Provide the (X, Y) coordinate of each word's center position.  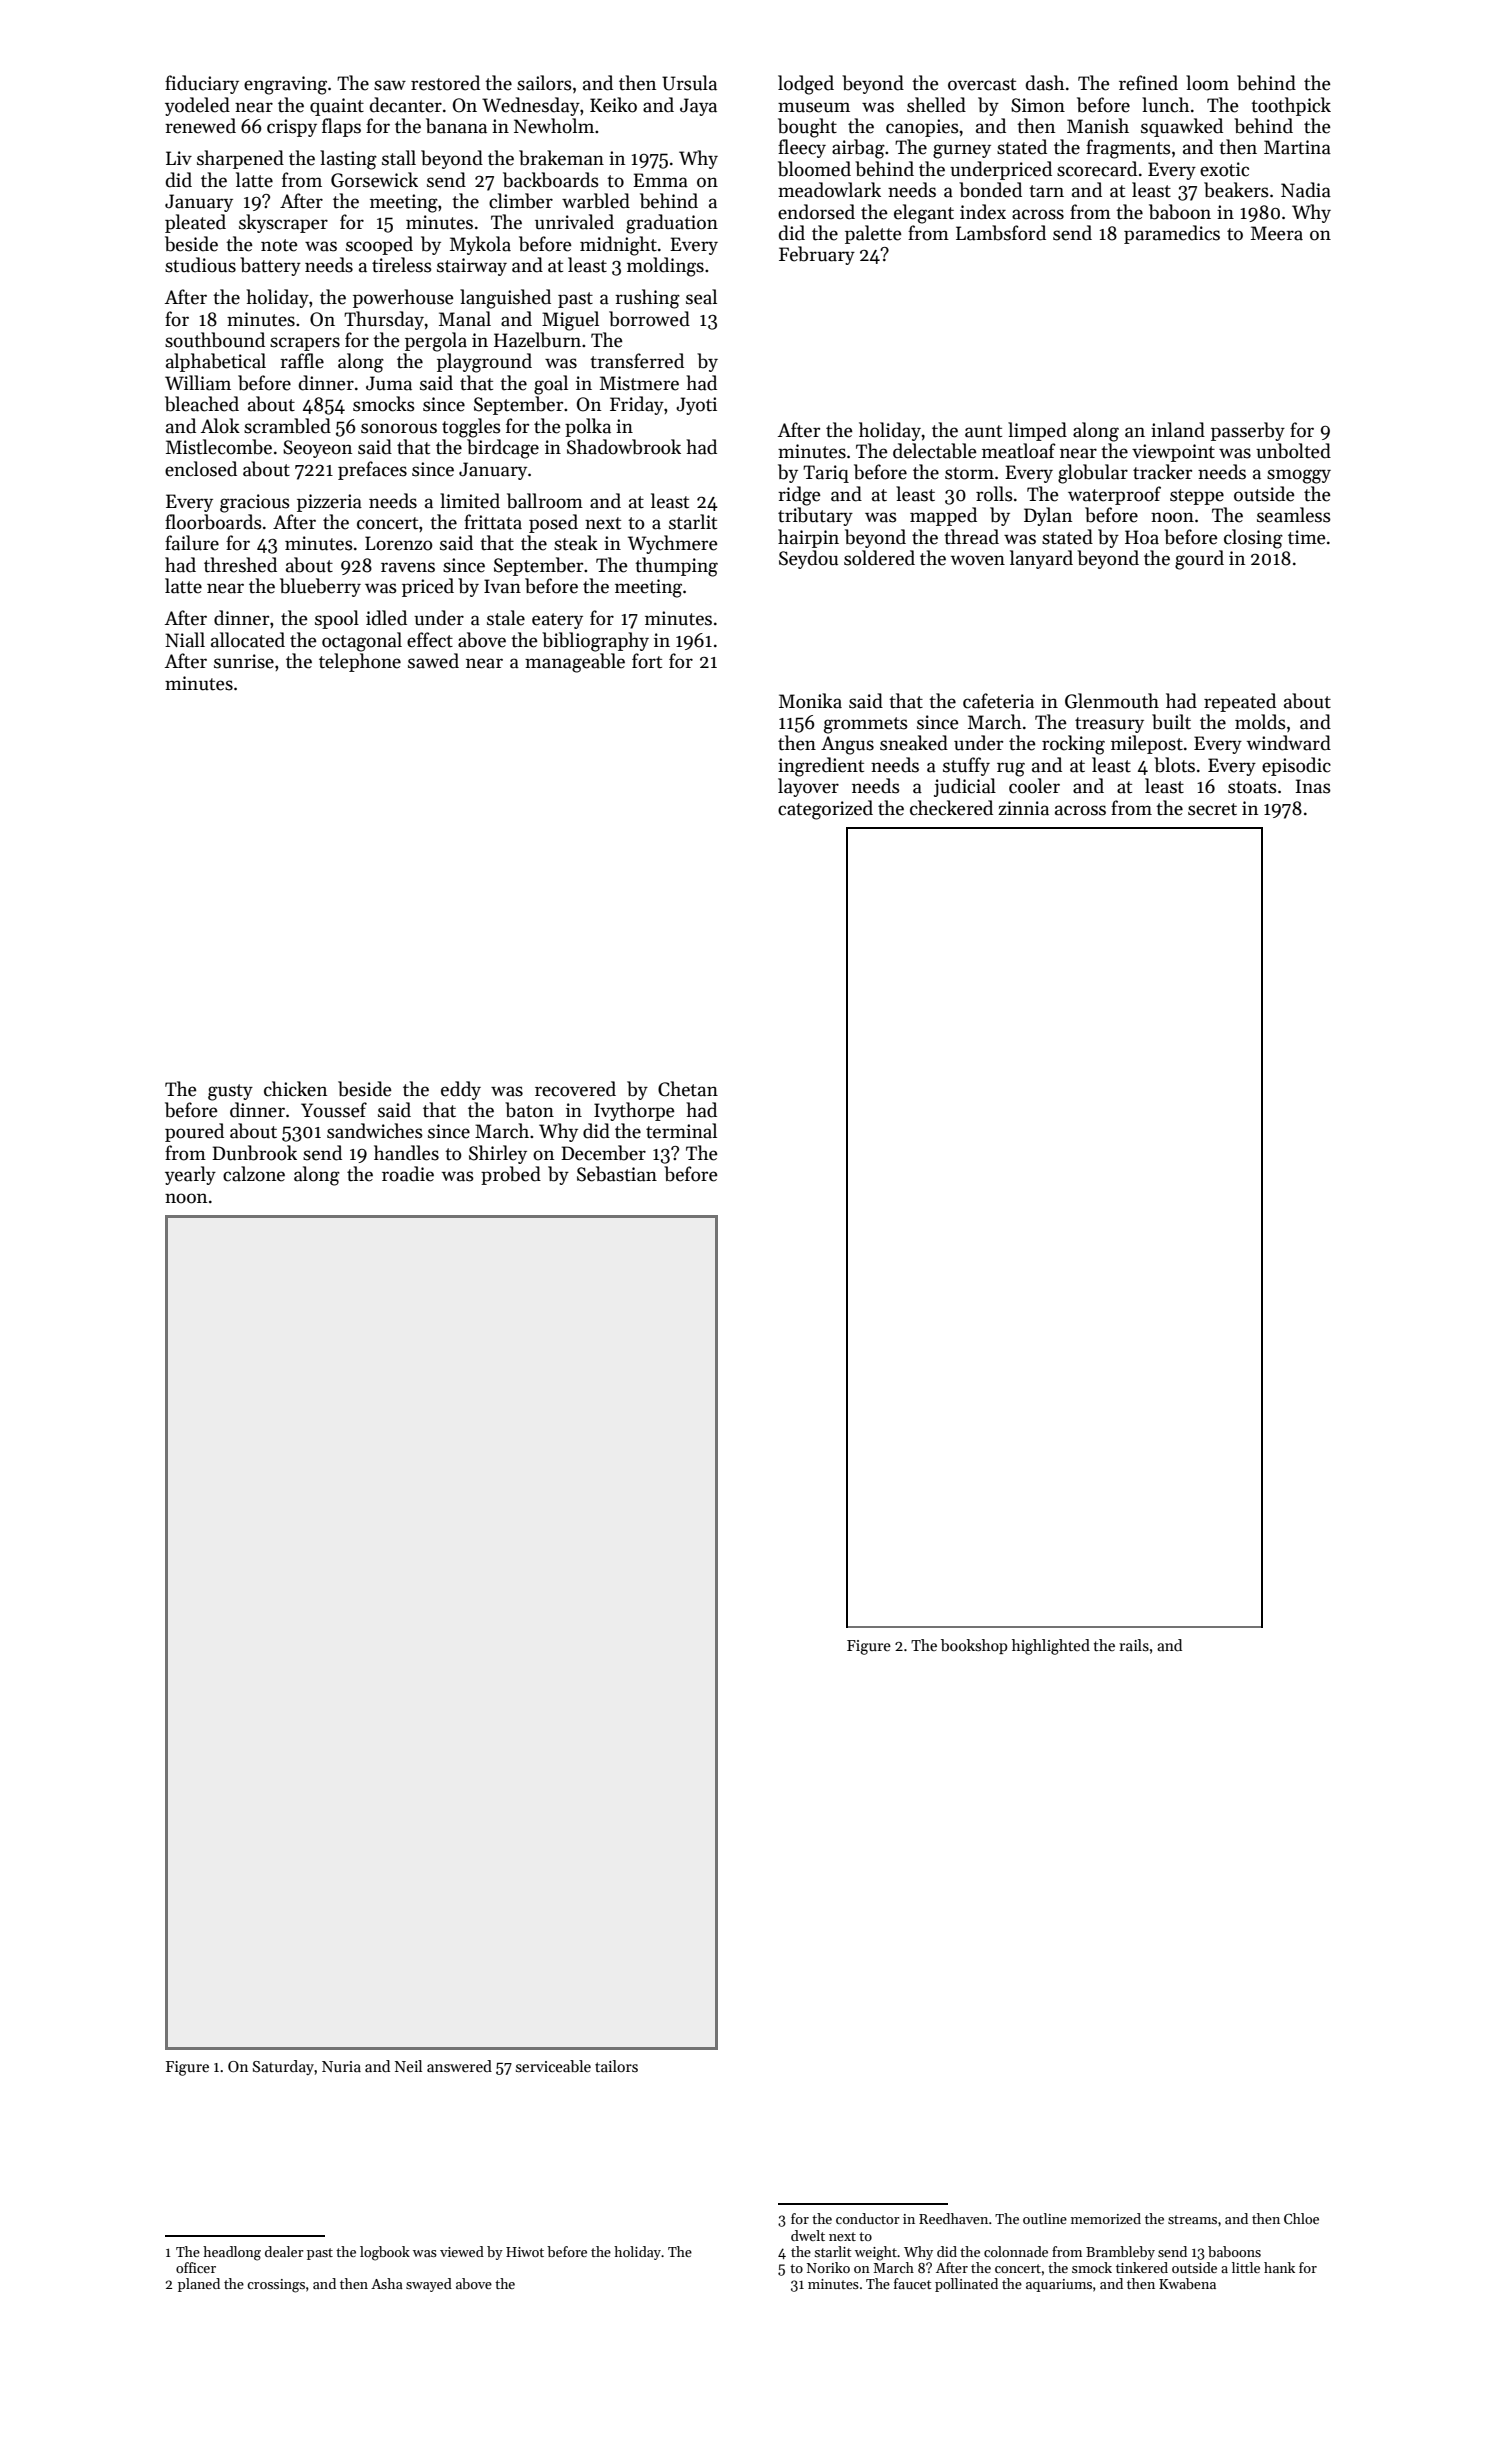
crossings (276, 2286)
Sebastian (617, 1174)
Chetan (688, 1089)
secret (1212, 809)
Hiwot (525, 2252)
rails (1134, 1645)
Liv (179, 158)
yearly (190, 1175)
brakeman (561, 158)
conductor (868, 2218)
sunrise (244, 661)
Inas (1313, 786)
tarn (1046, 191)
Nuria (341, 2066)
